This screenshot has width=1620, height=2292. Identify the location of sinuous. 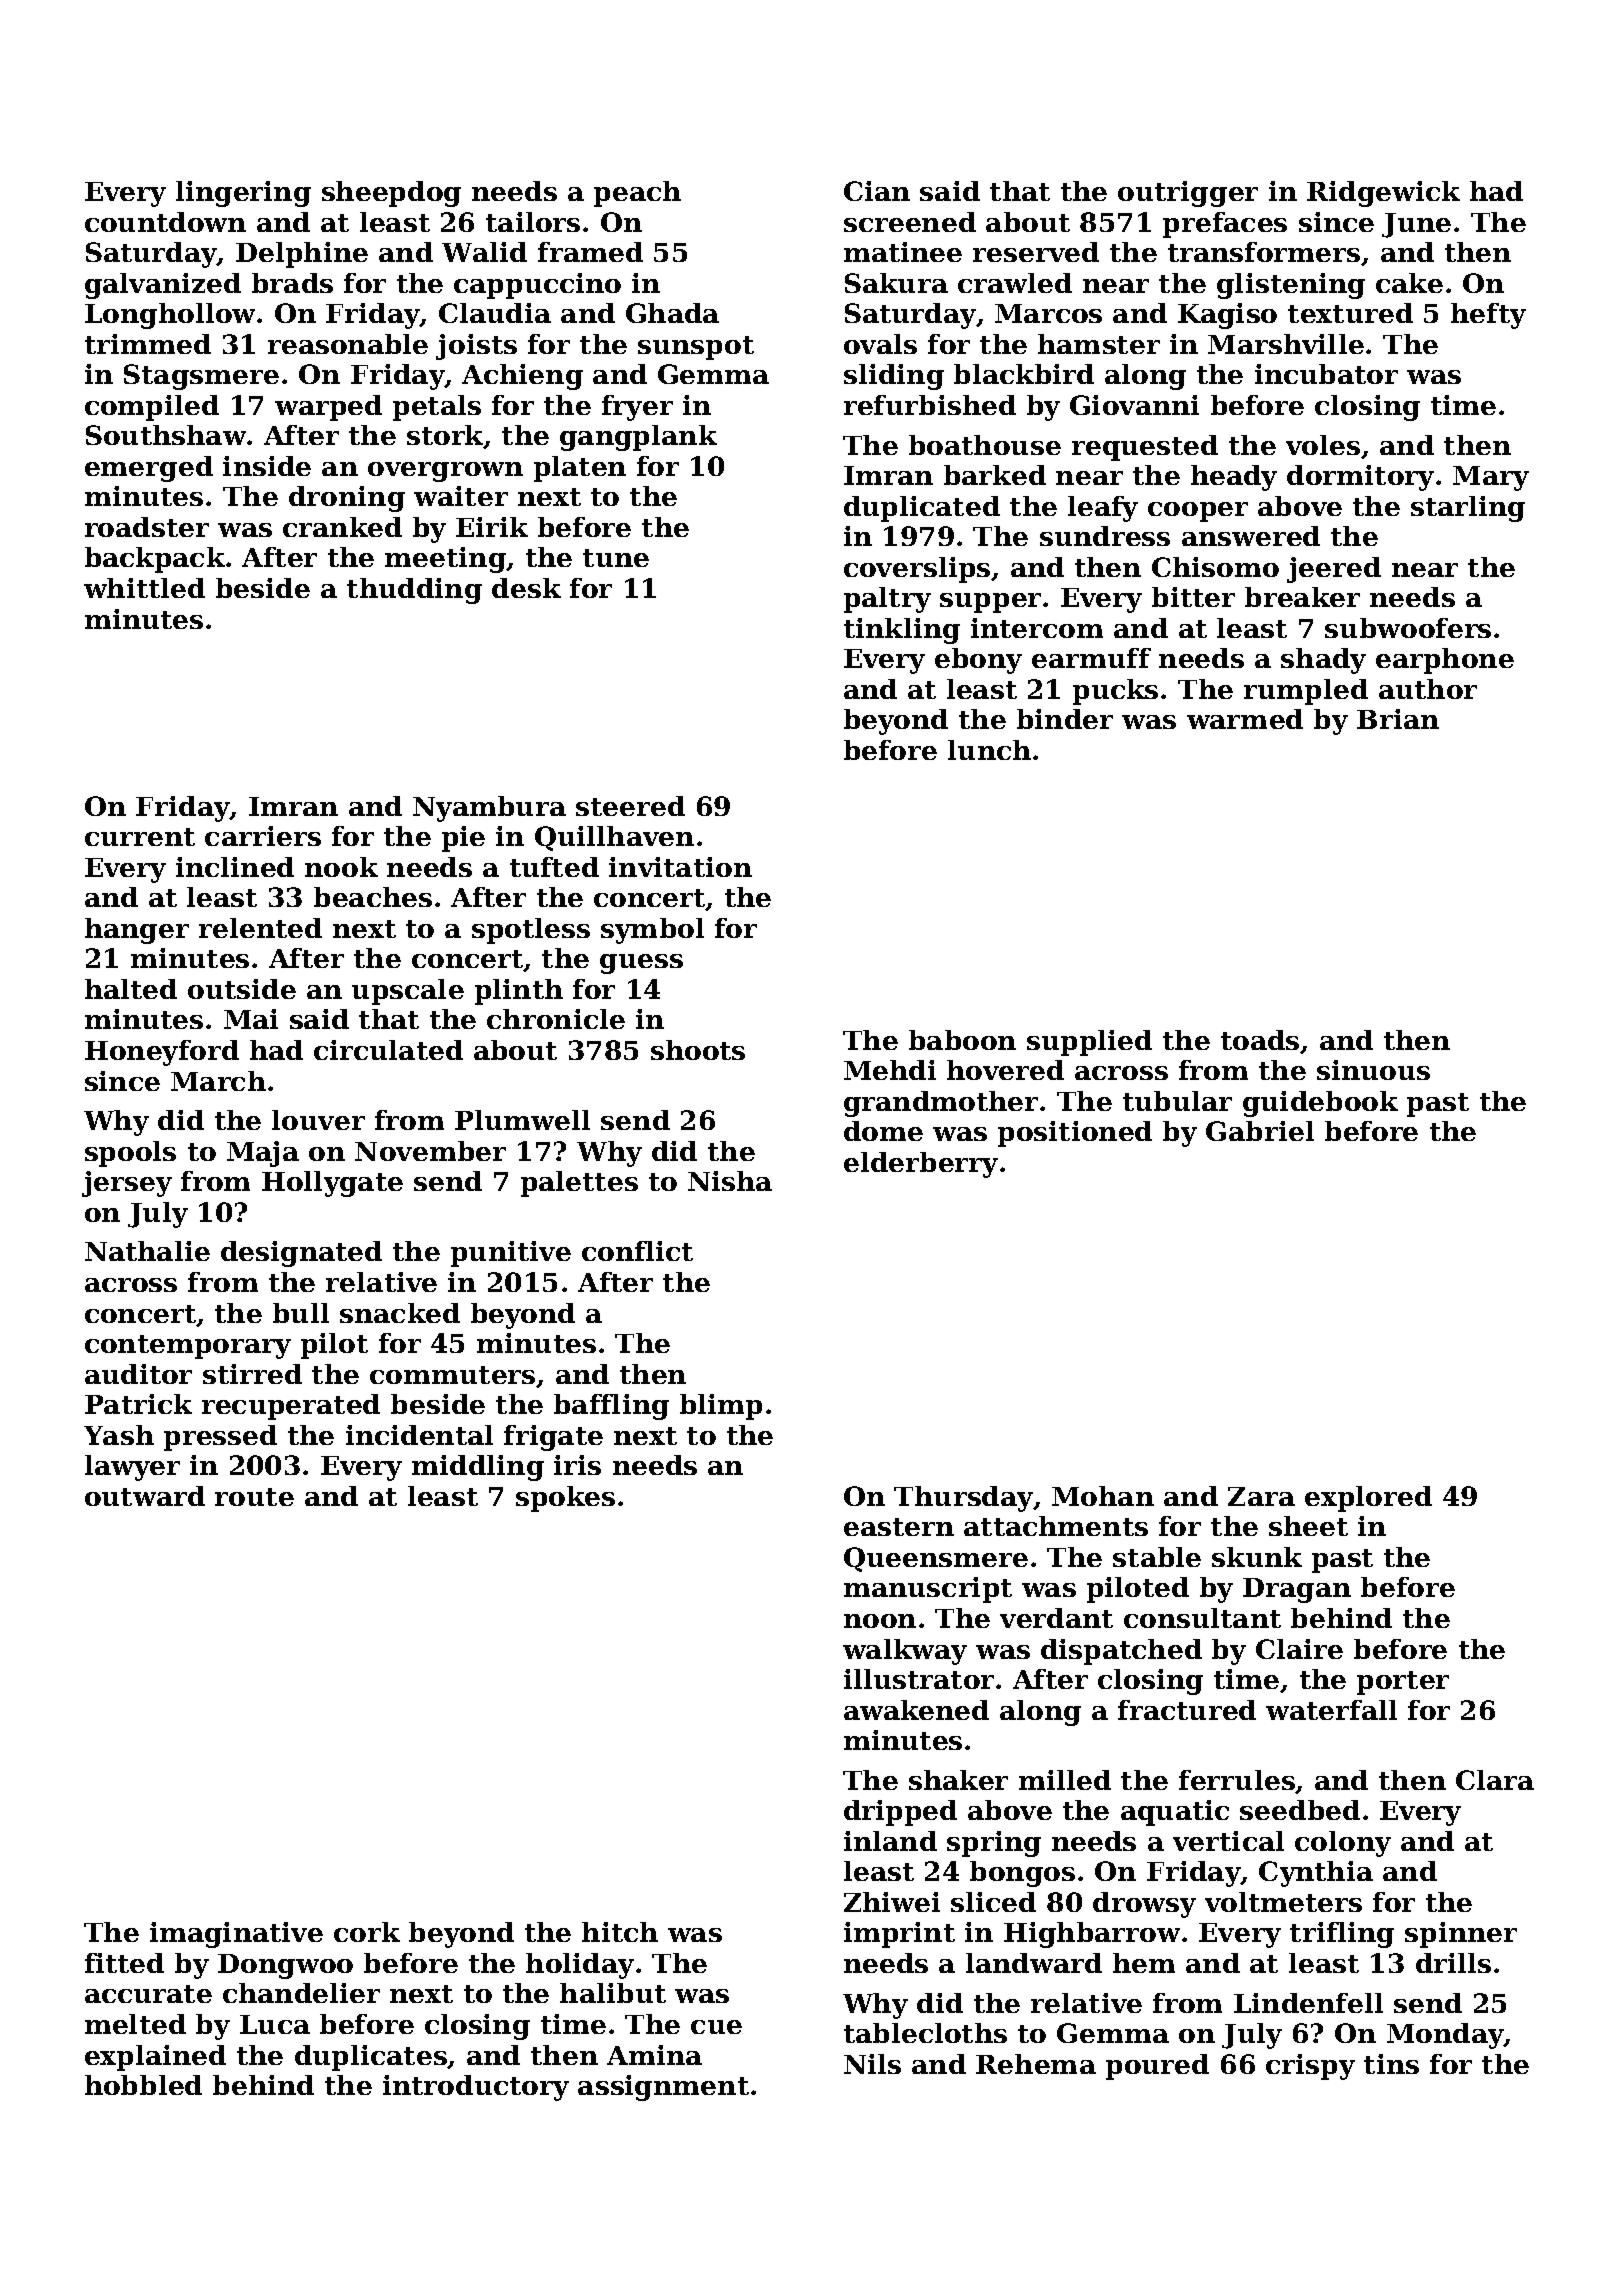
(1373, 1070).
